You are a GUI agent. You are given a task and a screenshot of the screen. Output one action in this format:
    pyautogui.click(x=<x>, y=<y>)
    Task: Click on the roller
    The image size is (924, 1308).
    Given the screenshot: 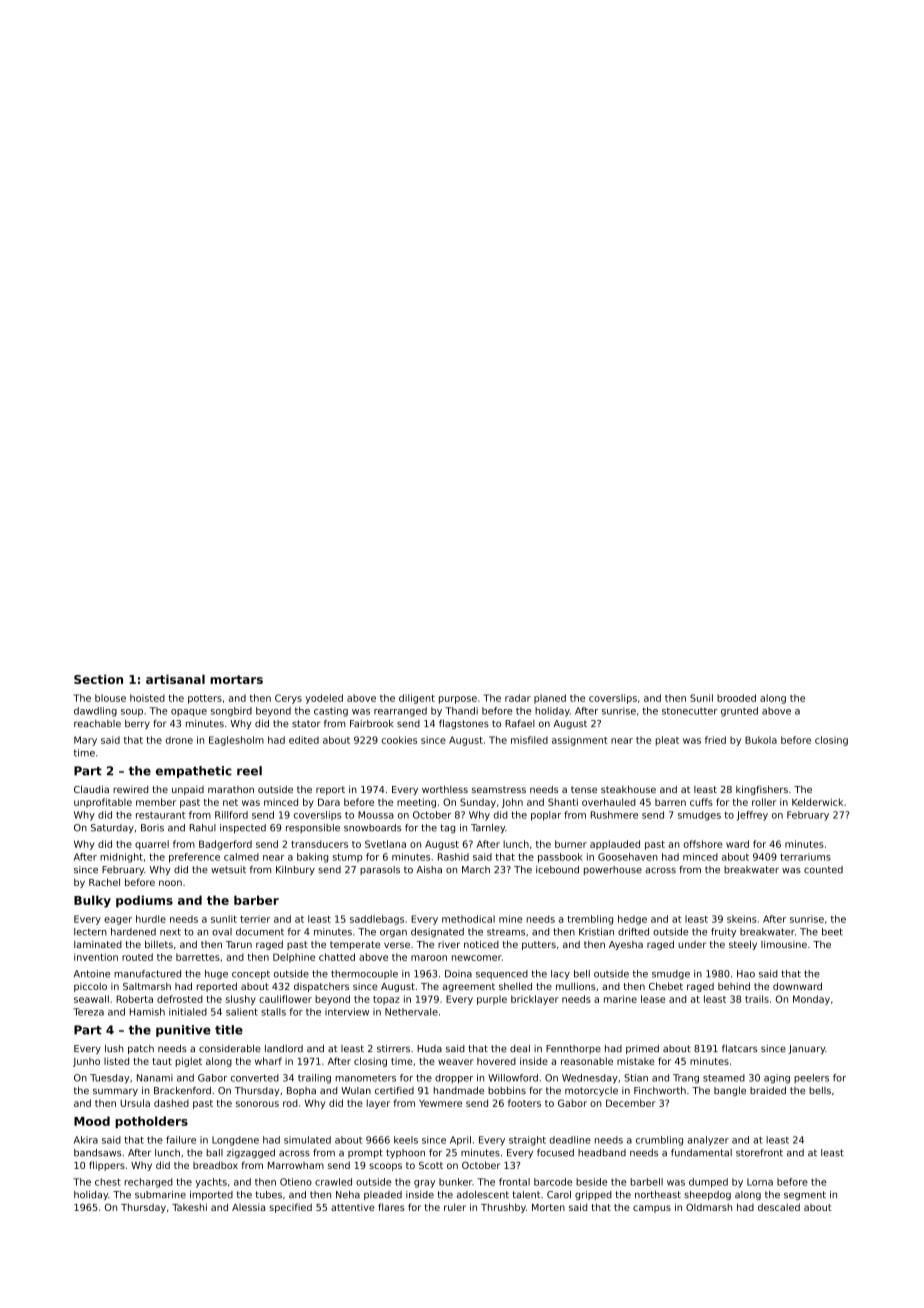 What is the action you would take?
    pyautogui.click(x=764, y=802)
